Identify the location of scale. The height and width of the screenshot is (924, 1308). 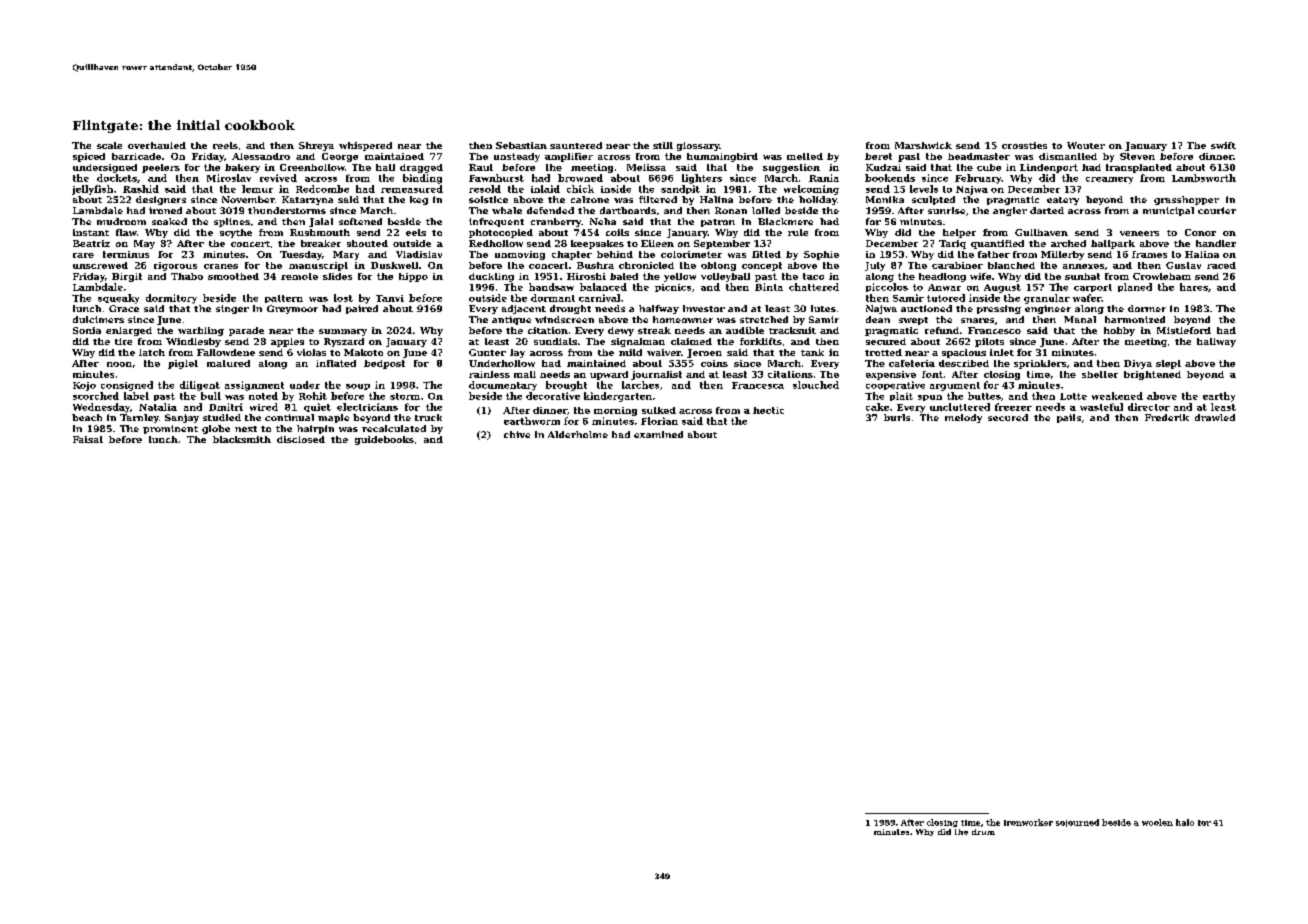
(109, 145).
